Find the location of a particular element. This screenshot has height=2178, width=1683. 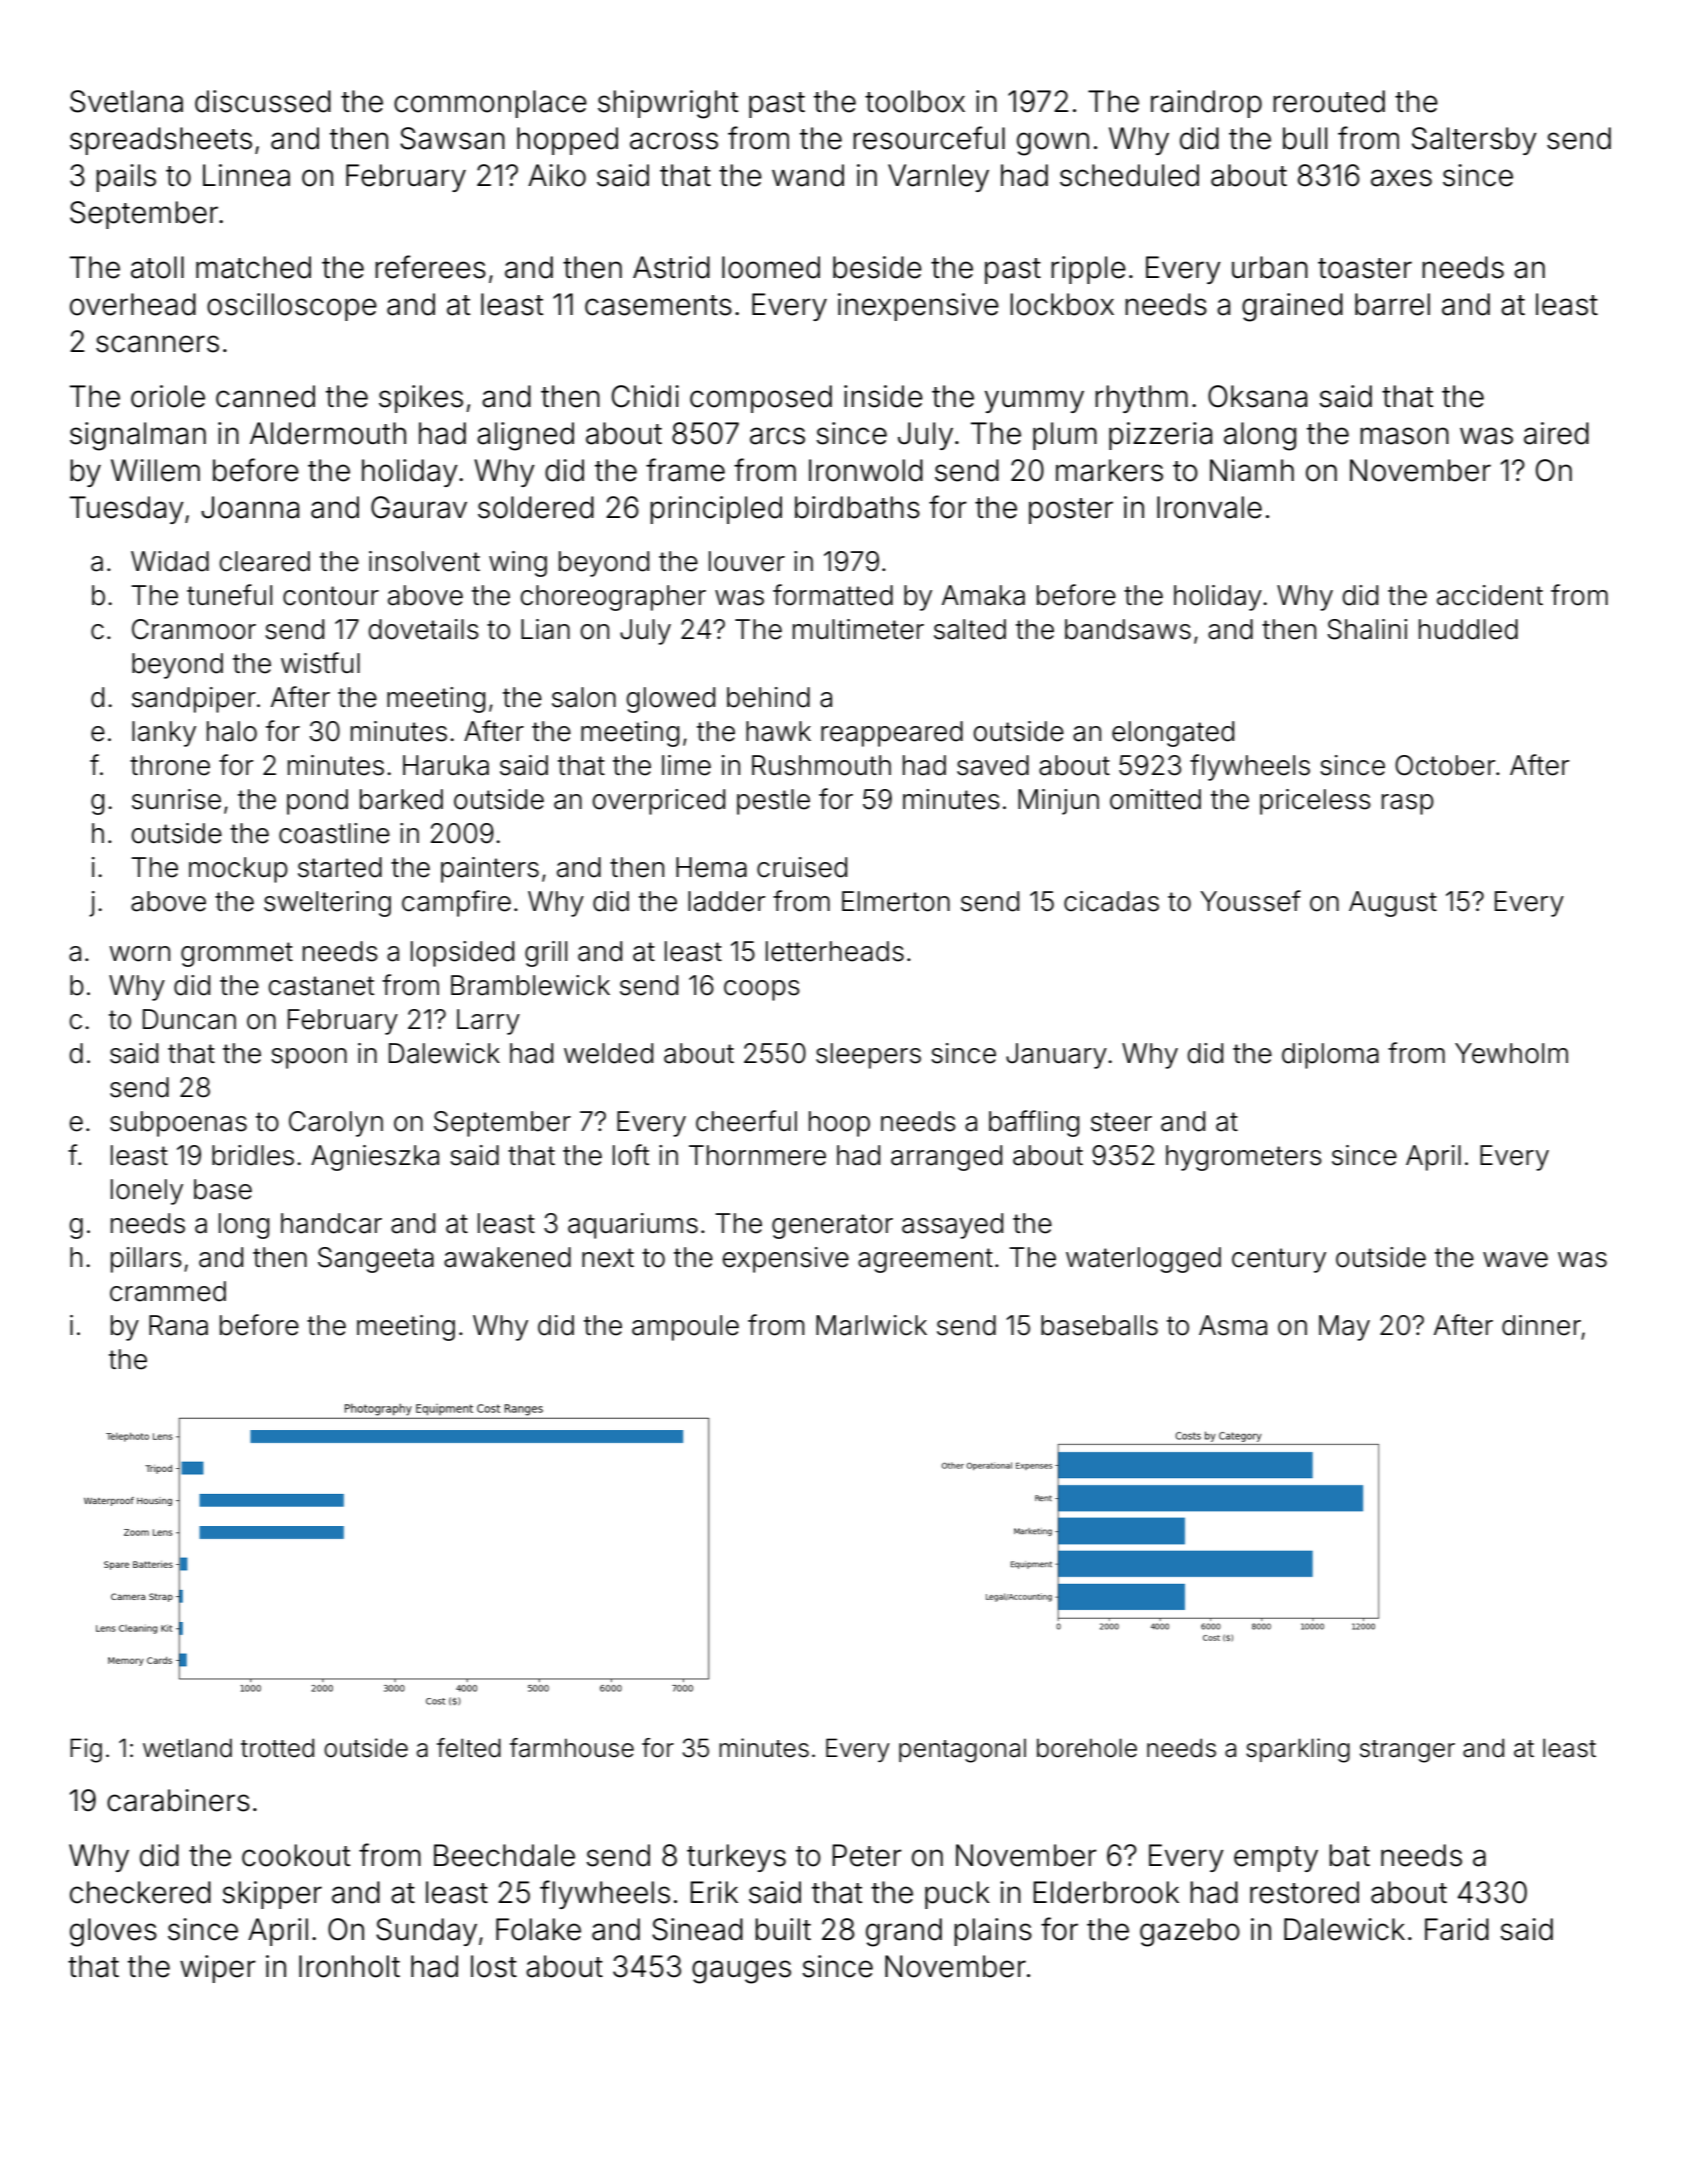

Saltersby is located at coordinates (1474, 141).
